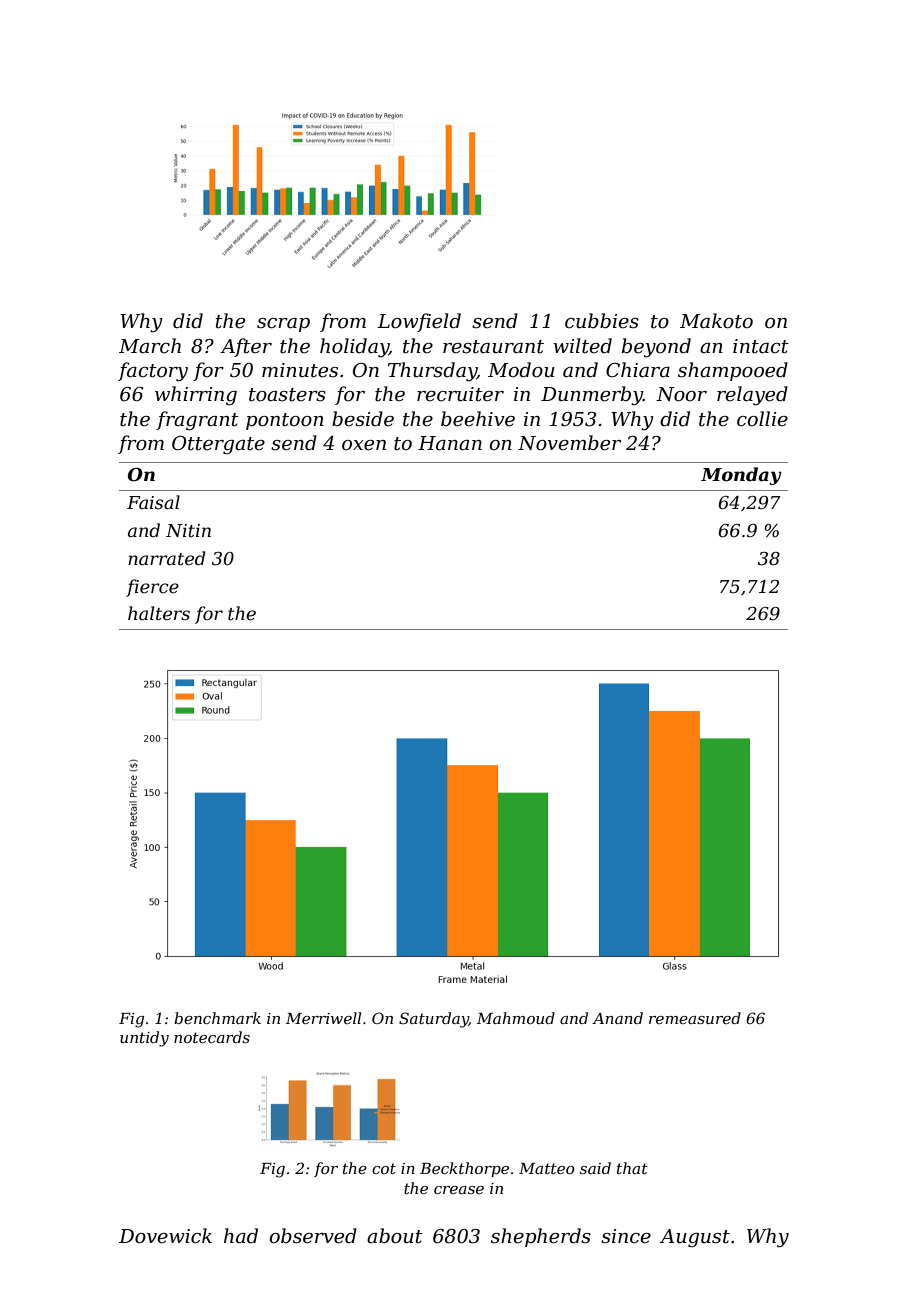 This page has width=908, height=1316. What do you see at coordinates (419, 322) in the page?
I see `Lowfield` at bounding box center [419, 322].
